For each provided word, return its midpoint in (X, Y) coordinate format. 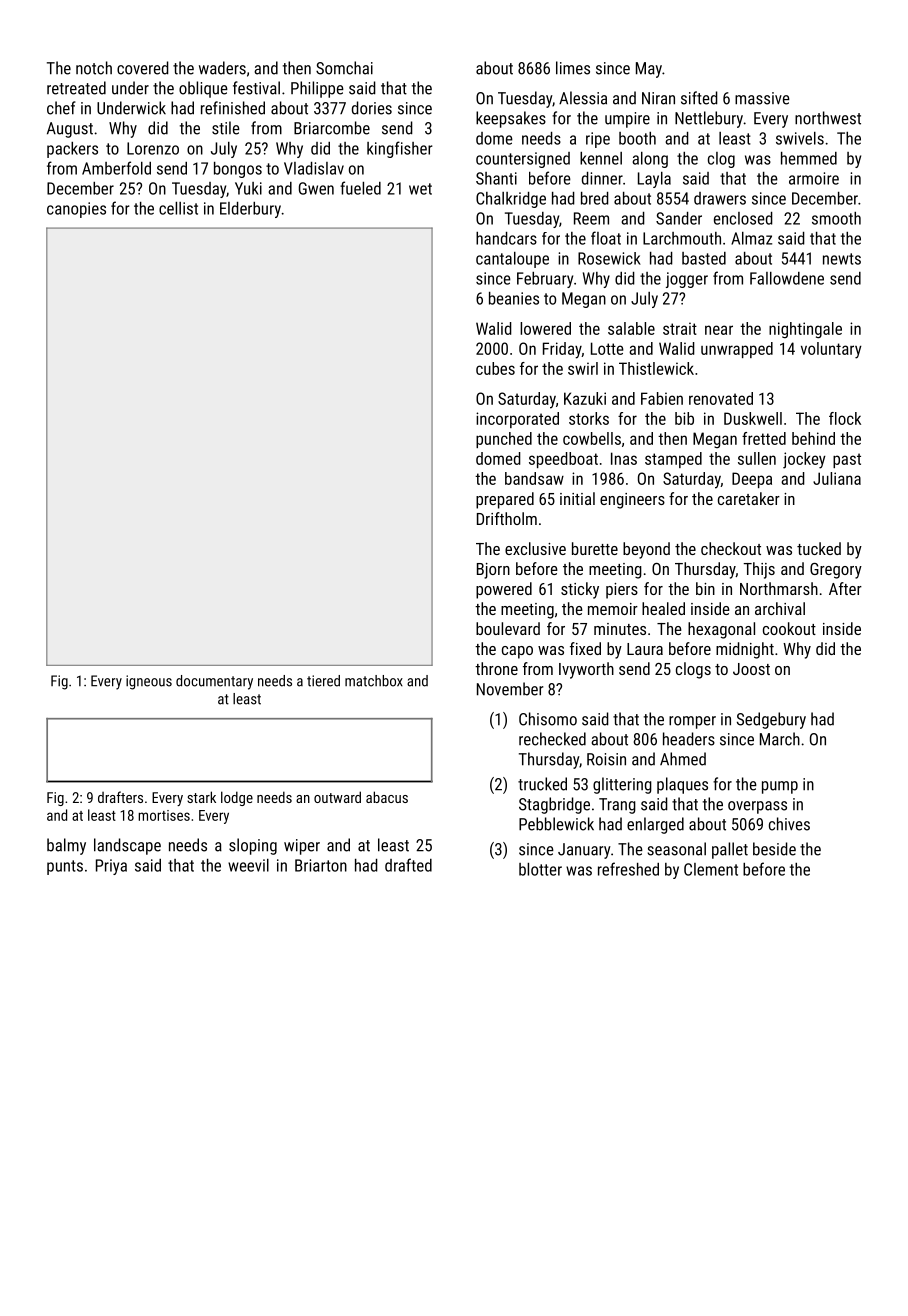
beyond (646, 550)
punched (504, 440)
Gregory (836, 571)
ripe (598, 140)
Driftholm (507, 518)
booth (637, 138)
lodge (237, 798)
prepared (505, 500)
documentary (214, 682)
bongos (238, 170)
